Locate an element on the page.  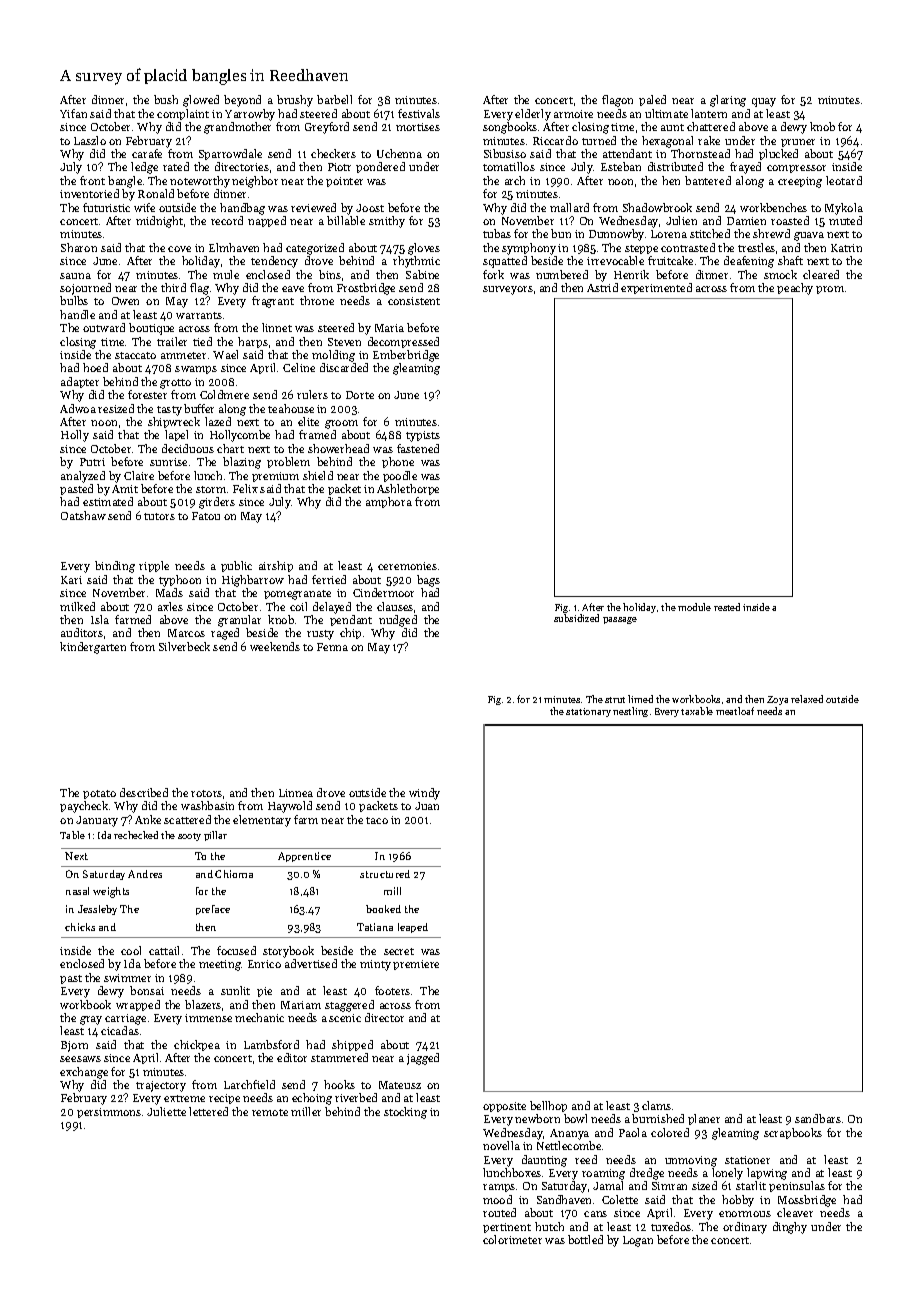
beyond is located at coordinates (242, 101).
